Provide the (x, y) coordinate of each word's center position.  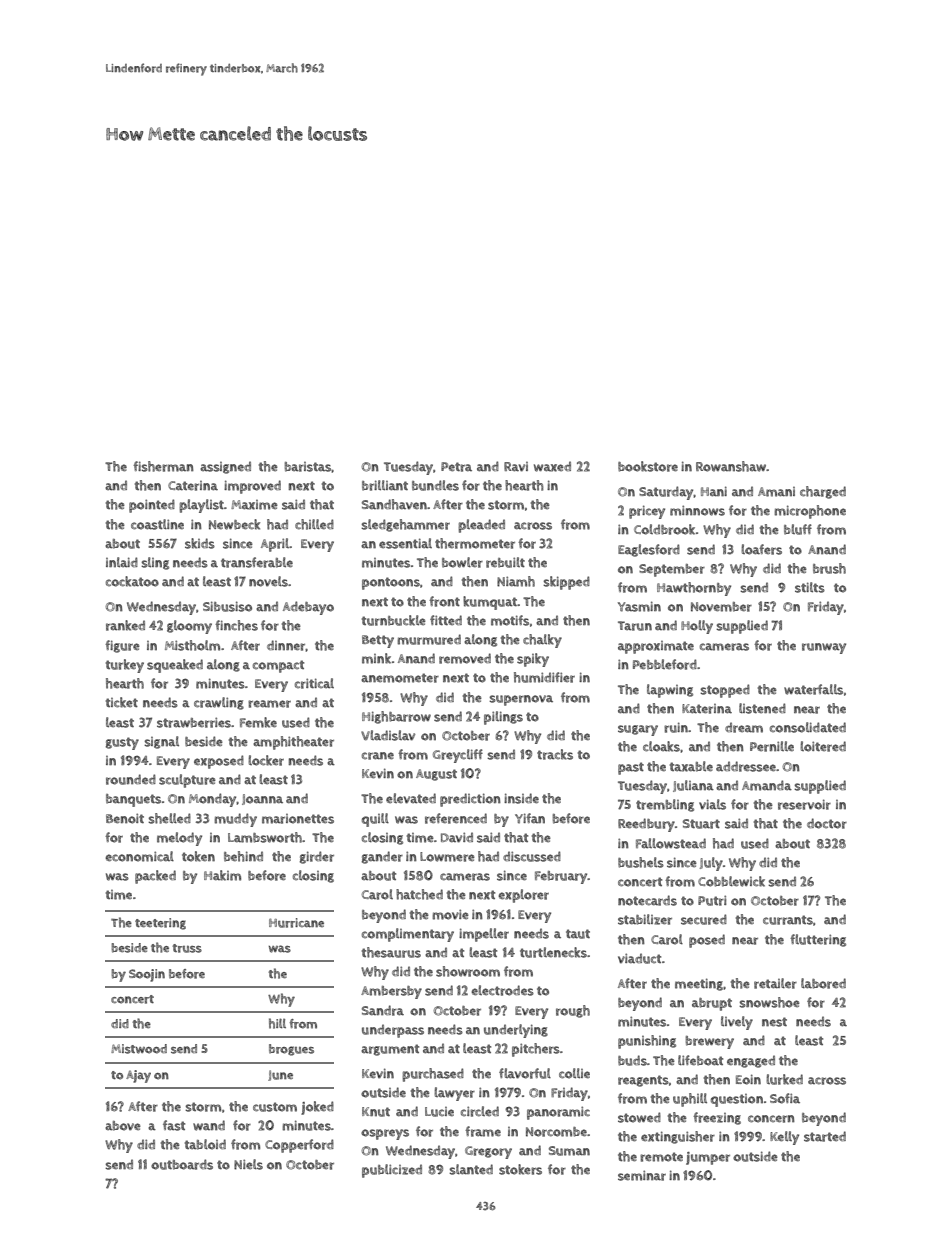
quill (375, 820)
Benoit (125, 818)
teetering (160, 924)
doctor (827, 823)
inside (521, 798)
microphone (810, 512)
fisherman (163, 466)
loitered (823, 746)
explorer (523, 896)
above (123, 1126)
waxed (552, 466)
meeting (699, 984)
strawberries (194, 722)
